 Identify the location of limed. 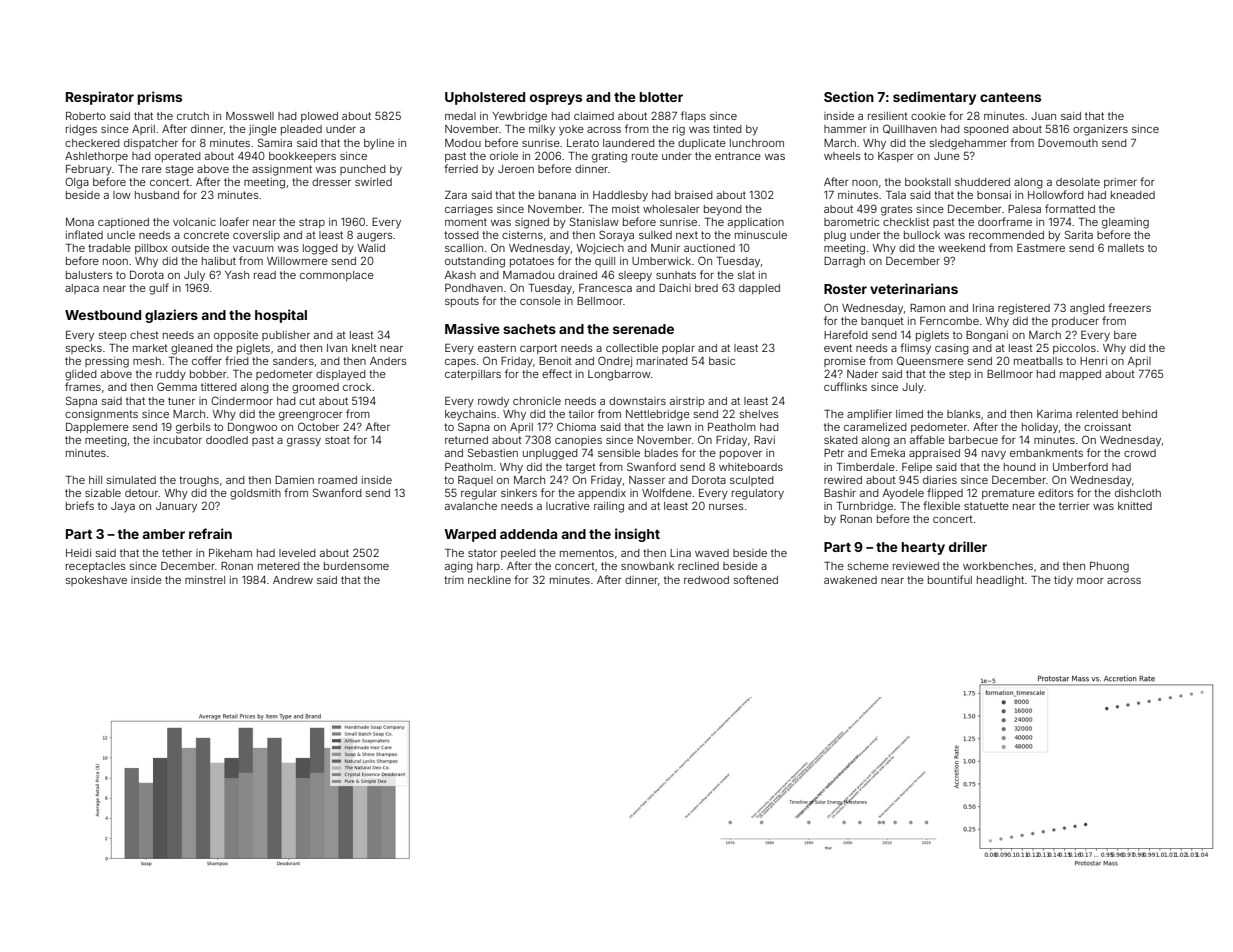
(909, 414).
